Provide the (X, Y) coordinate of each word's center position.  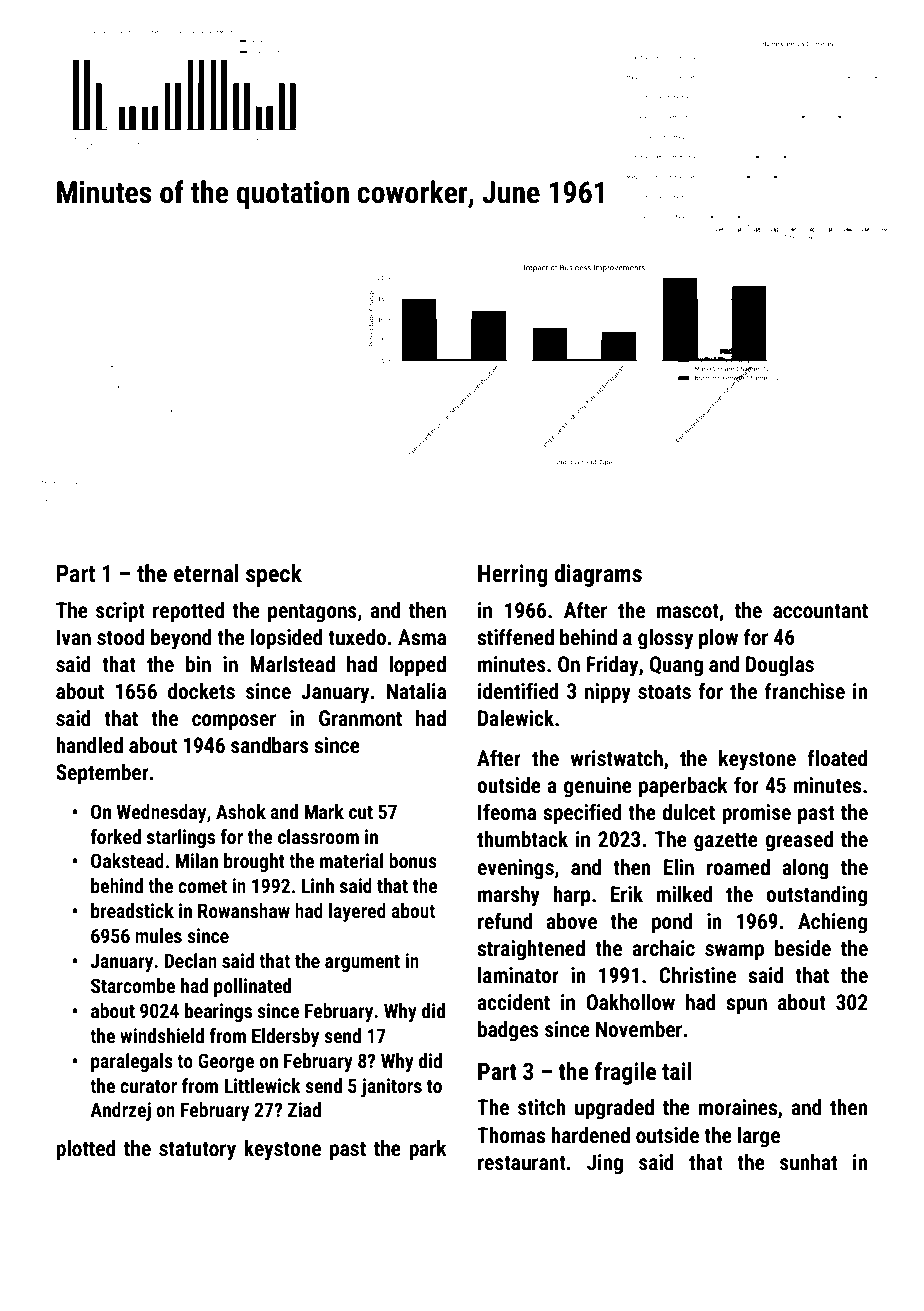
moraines (738, 1107)
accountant (820, 611)
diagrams (598, 575)
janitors (391, 1087)
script (120, 612)
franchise (805, 691)
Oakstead (127, 860)
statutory (197, 1151)
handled (89, 745)
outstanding (816, 896)
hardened (590, 1135)
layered (357, 912)
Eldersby (285, 1037)
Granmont (360, 718)
